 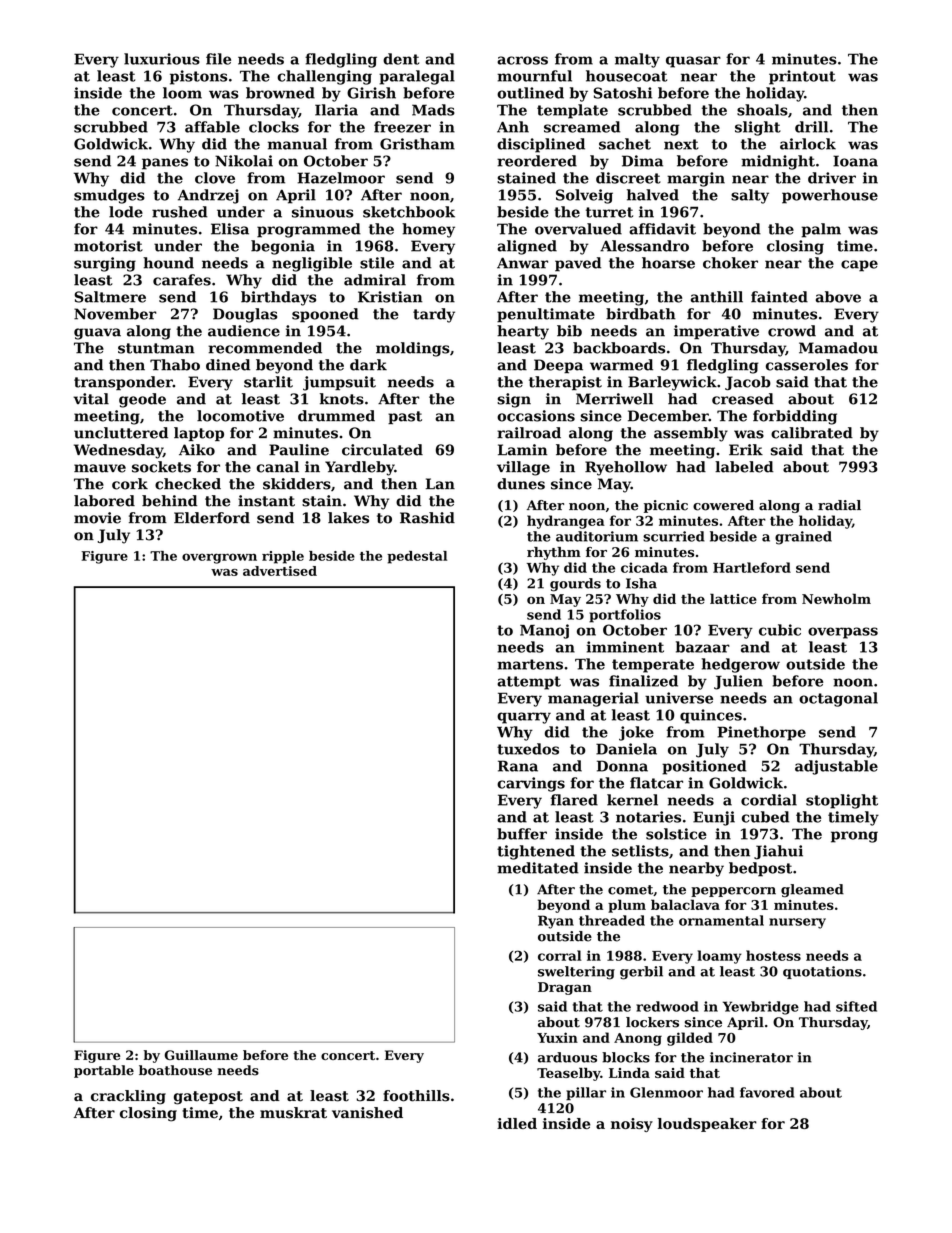 I want to click on paved, so click(x=578, y=264).
